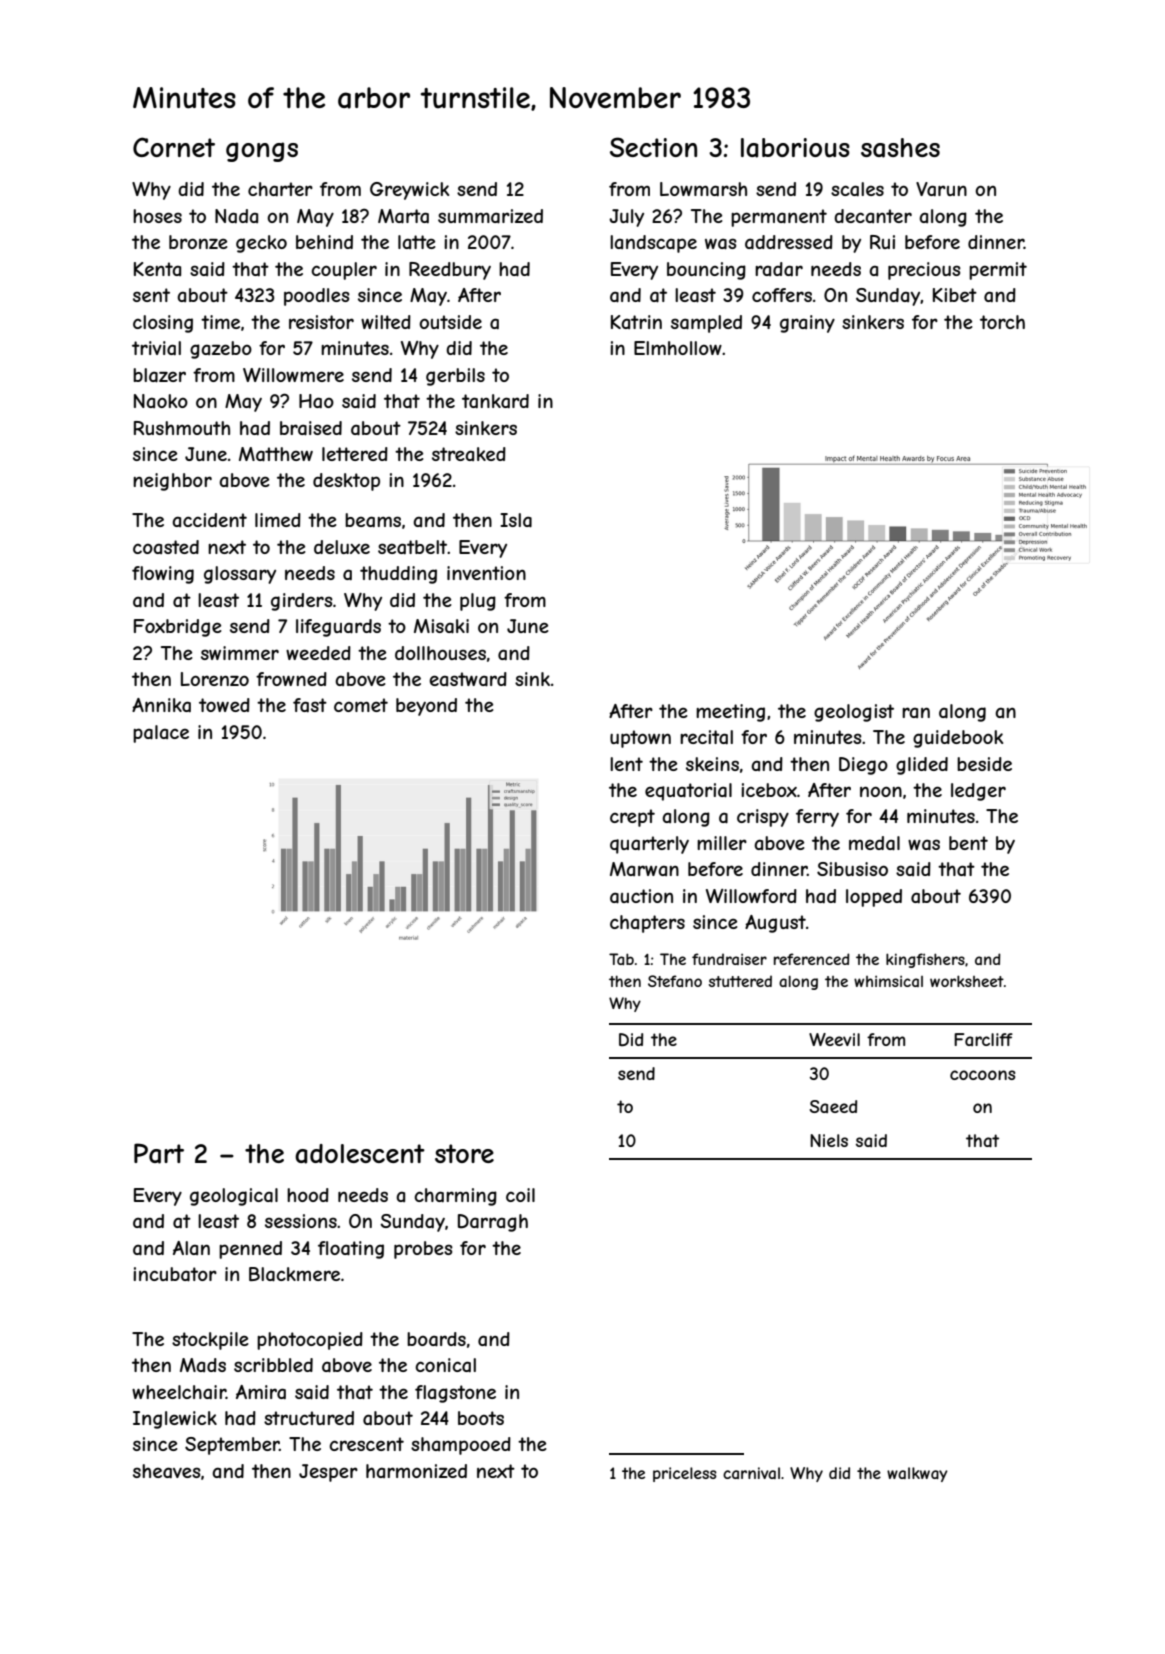 The image size is (1165, 1654). What do you see at coordinates (224, 705) in the screenshot?
I see `towed` at bounding box center [224, 705].
